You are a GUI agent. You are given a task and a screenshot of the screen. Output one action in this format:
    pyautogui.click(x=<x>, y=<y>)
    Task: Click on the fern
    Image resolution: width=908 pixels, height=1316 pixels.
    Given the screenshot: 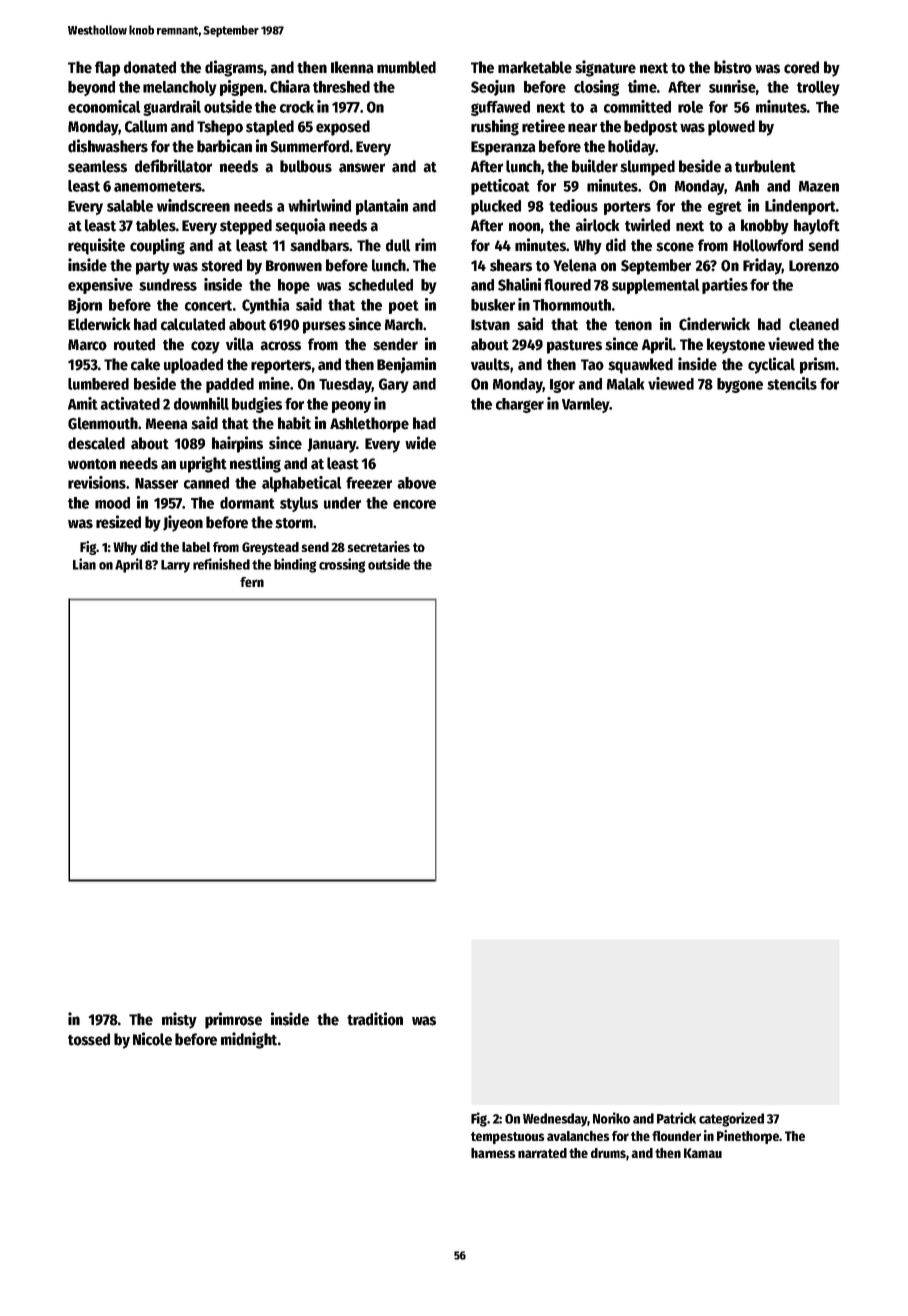 What is the action you would take?
    pyautogui.click(x=252, y=582)
